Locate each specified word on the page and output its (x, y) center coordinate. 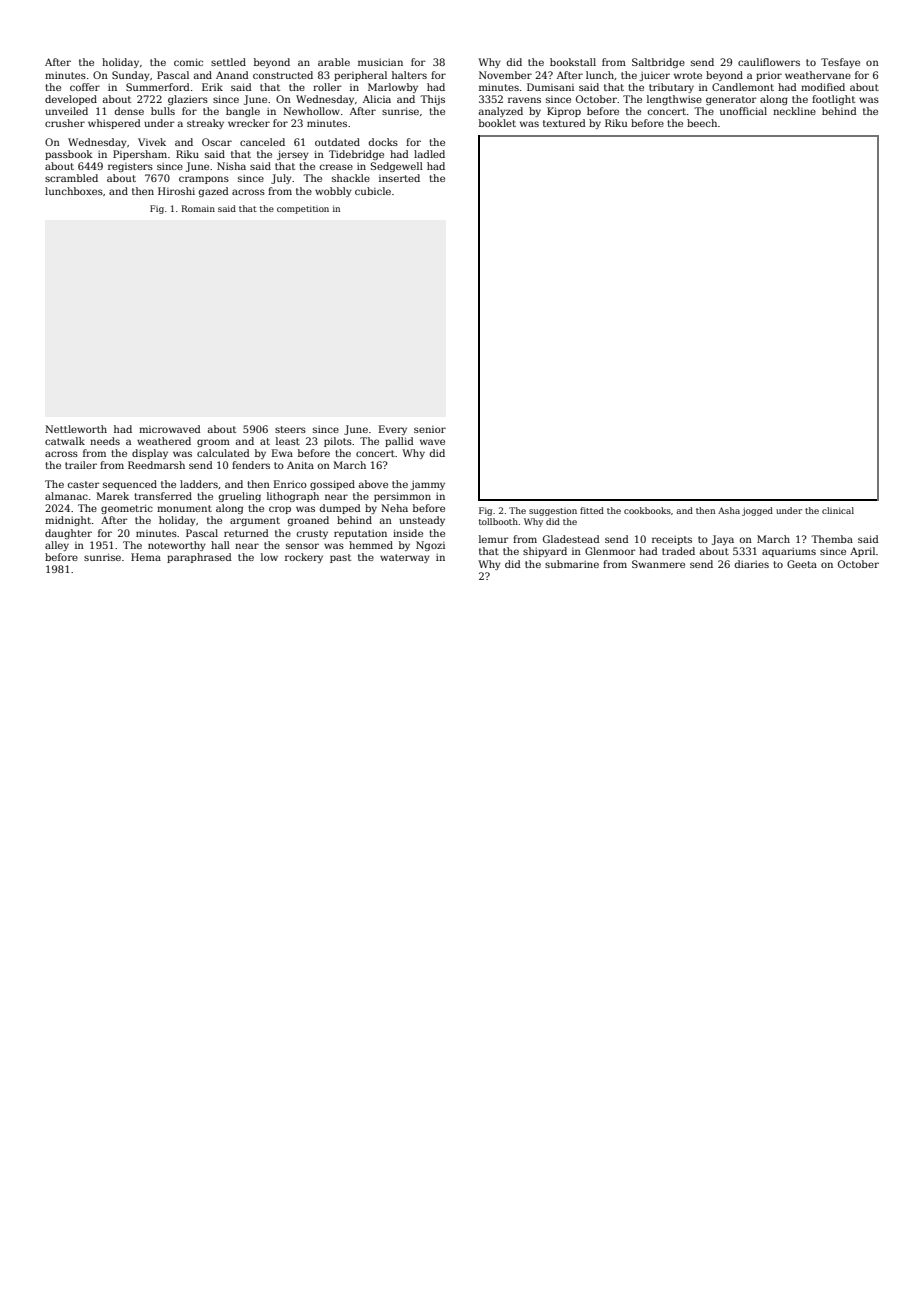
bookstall (573, 62)
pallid (399, 442)
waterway (405, 558)
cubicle (373, 191)
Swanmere (658, 564)
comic (188, 62)
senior (430, 429)
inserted (399, 178)
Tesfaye (840, 63)
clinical (838, 510)
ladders (199, 484)
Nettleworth (76, 429)
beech (702, 123)
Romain (198, 208)
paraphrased (199, 558)
